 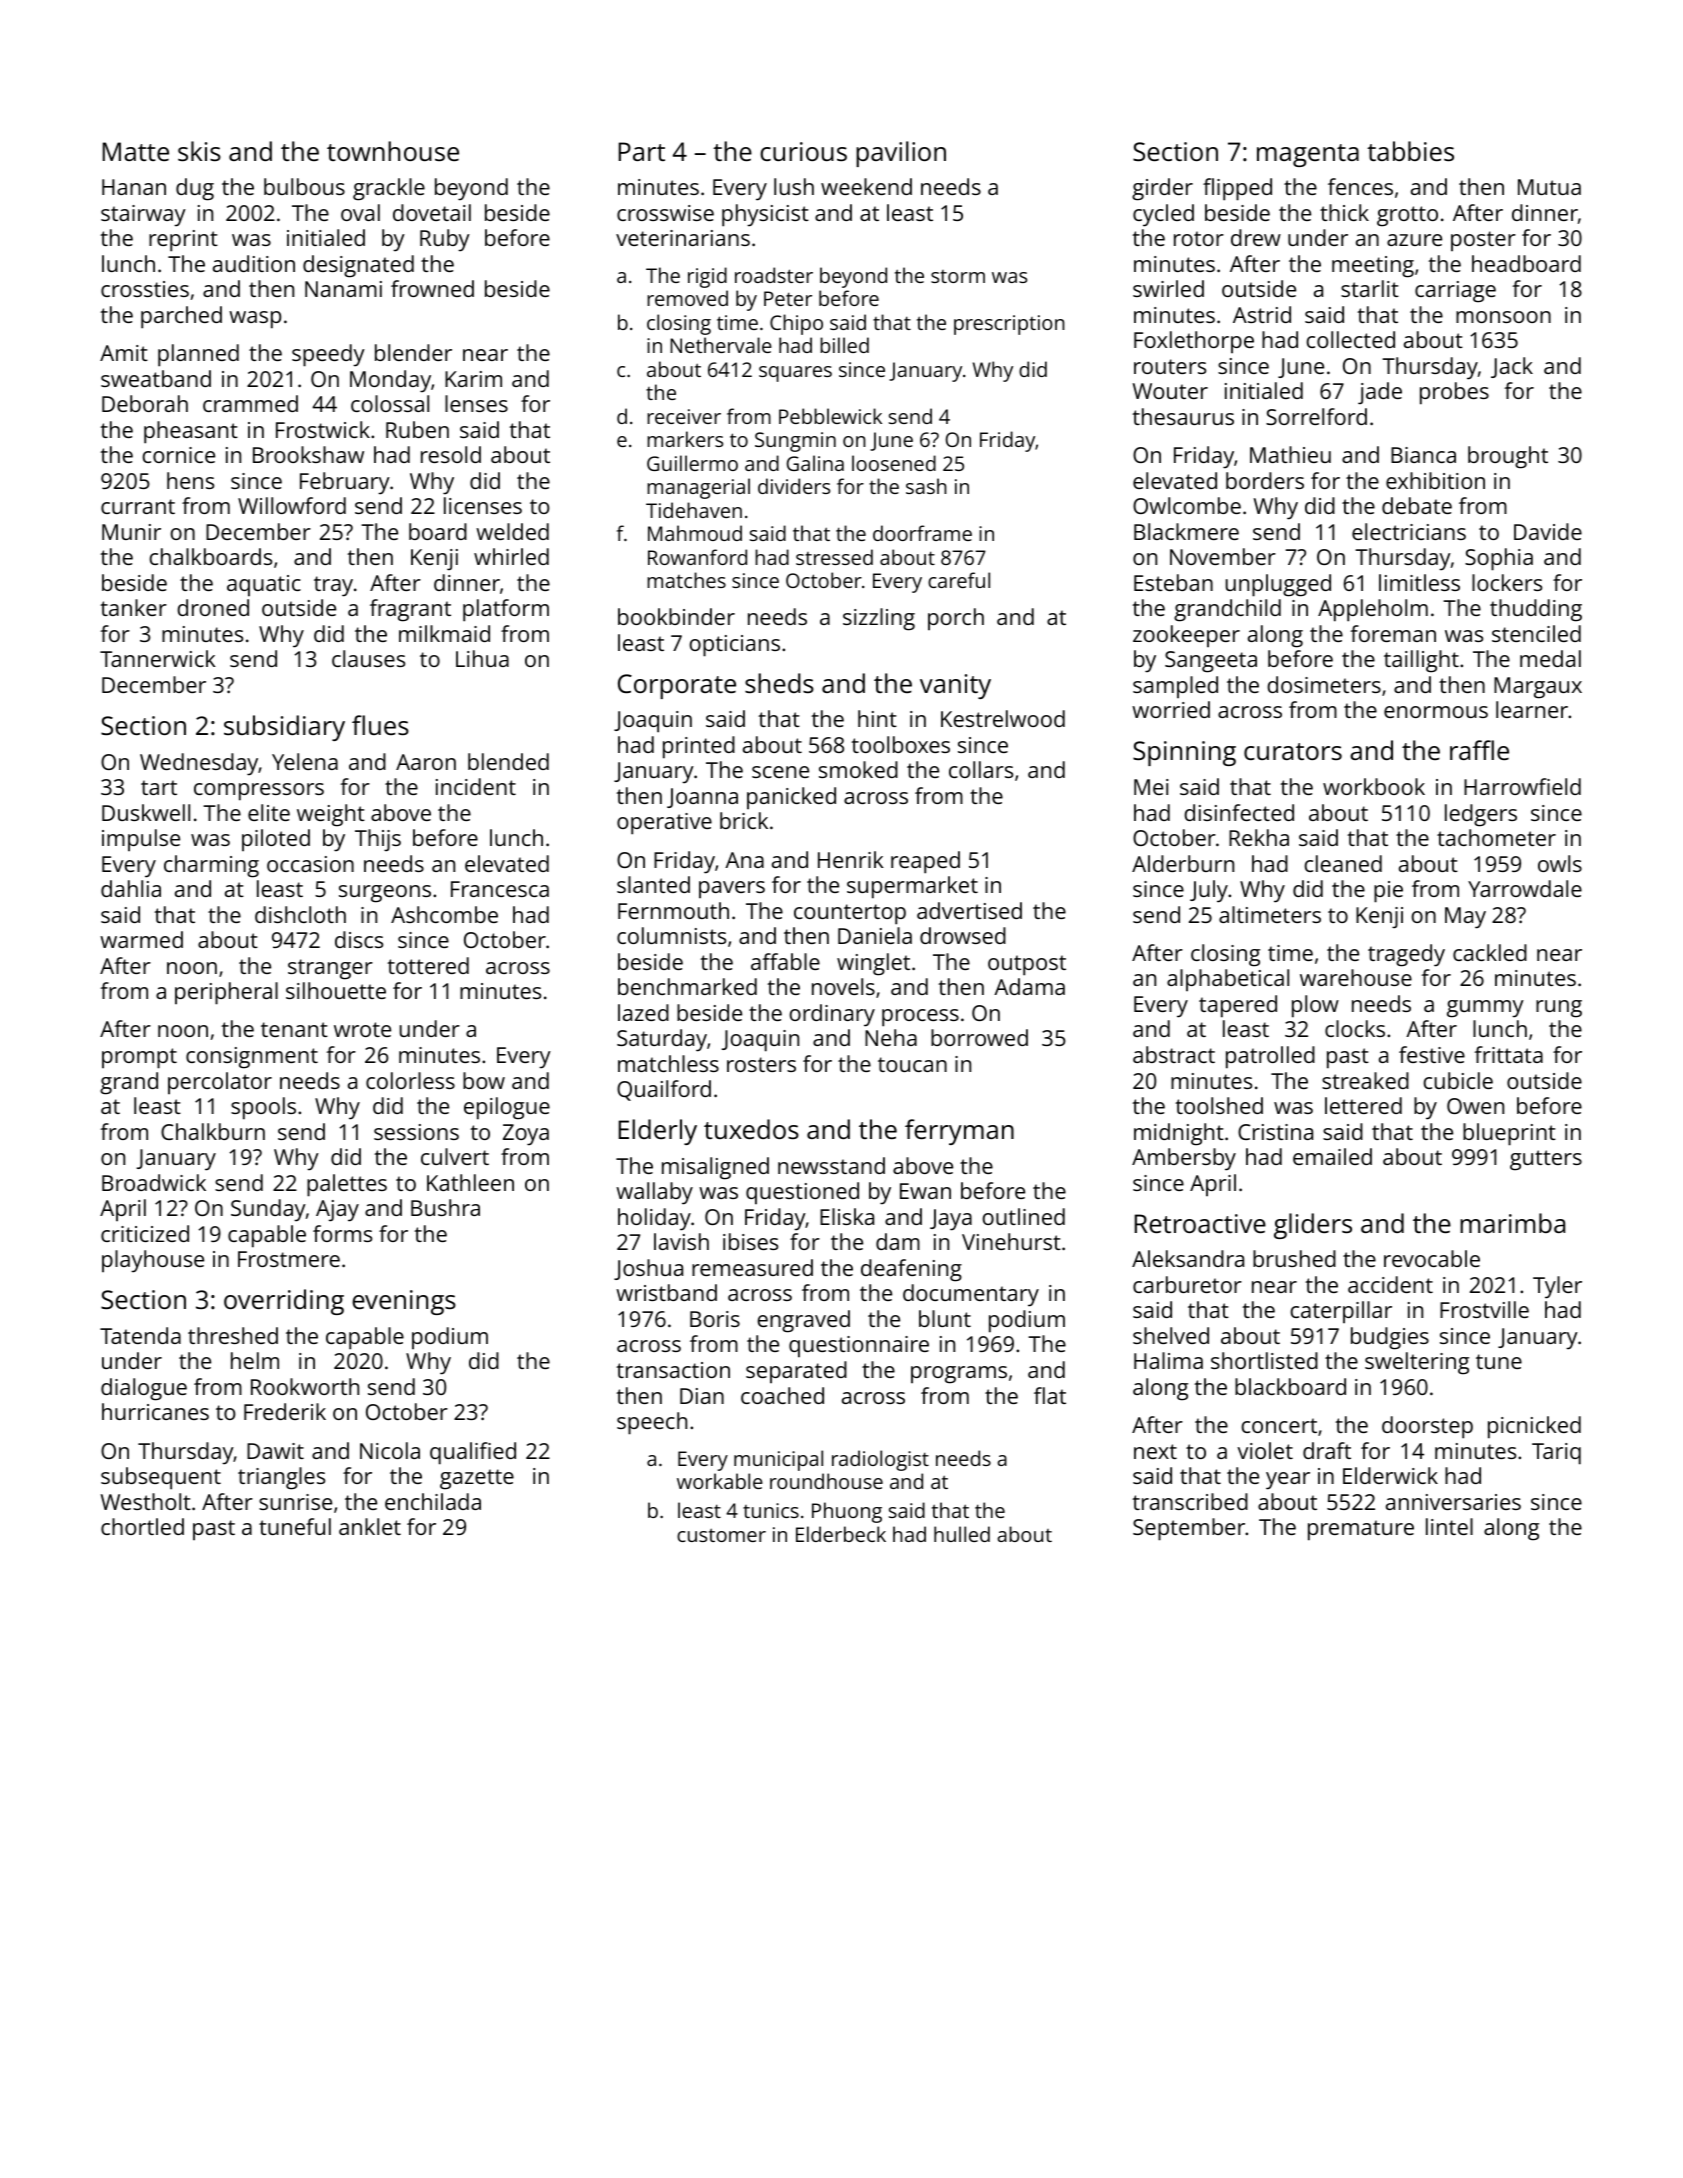 I want to click on Mutua, so click(x=1549, y=187).
